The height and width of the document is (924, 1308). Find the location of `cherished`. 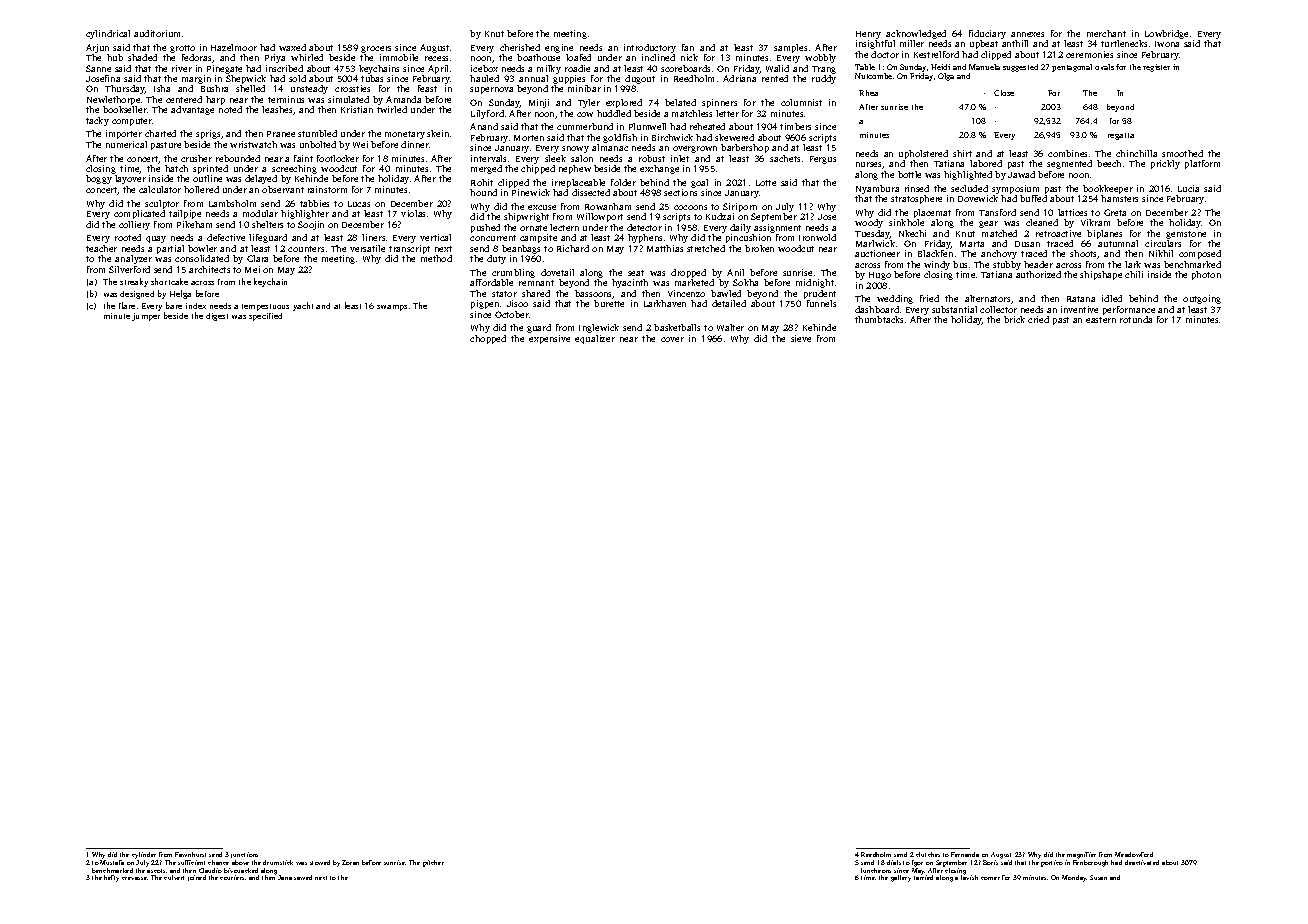

cherished is located at coordinates (520, 47).
